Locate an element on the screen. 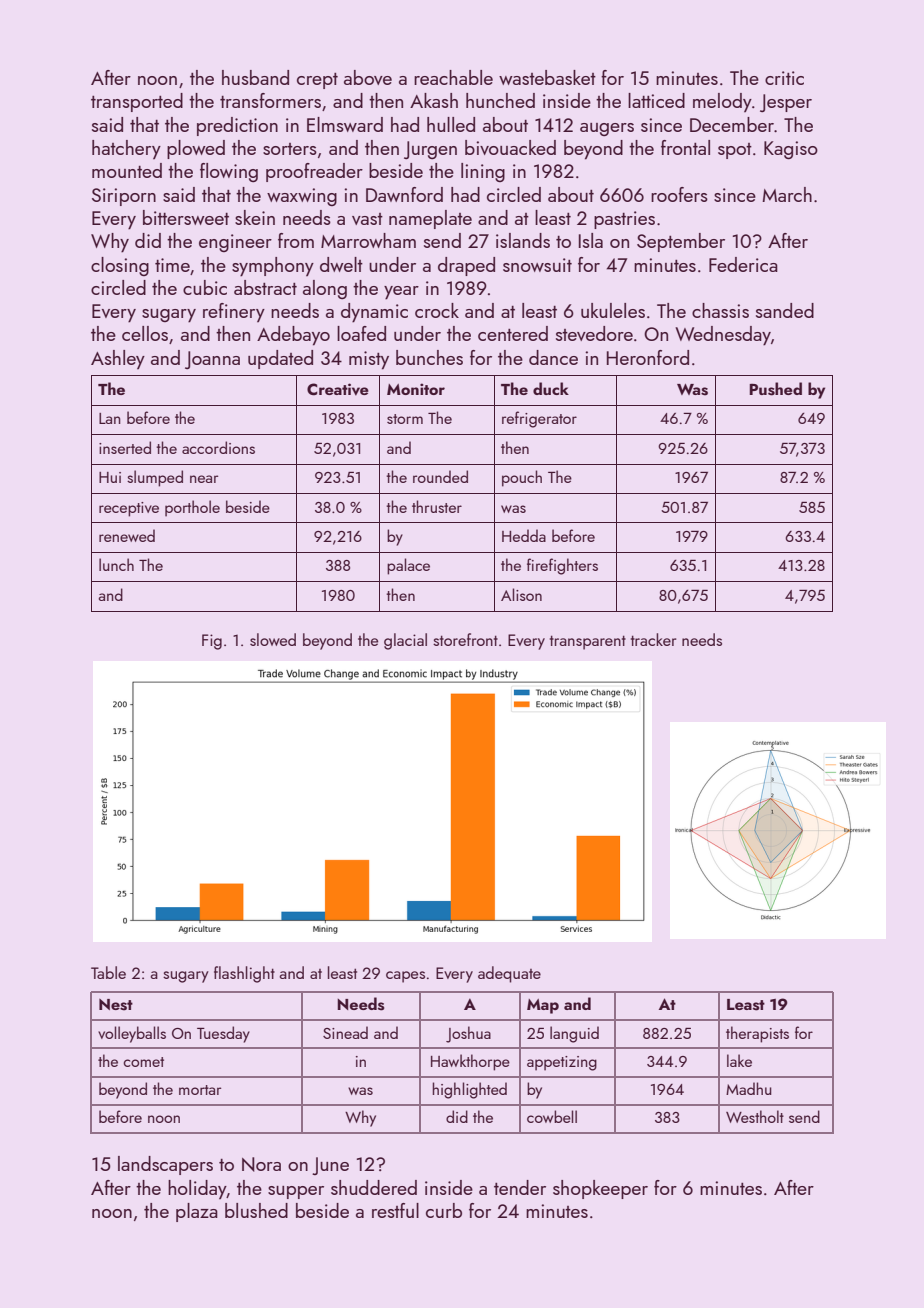 The width and height of the screenshot is (924, 1308). mounted is located at coordinates (127, 170).
